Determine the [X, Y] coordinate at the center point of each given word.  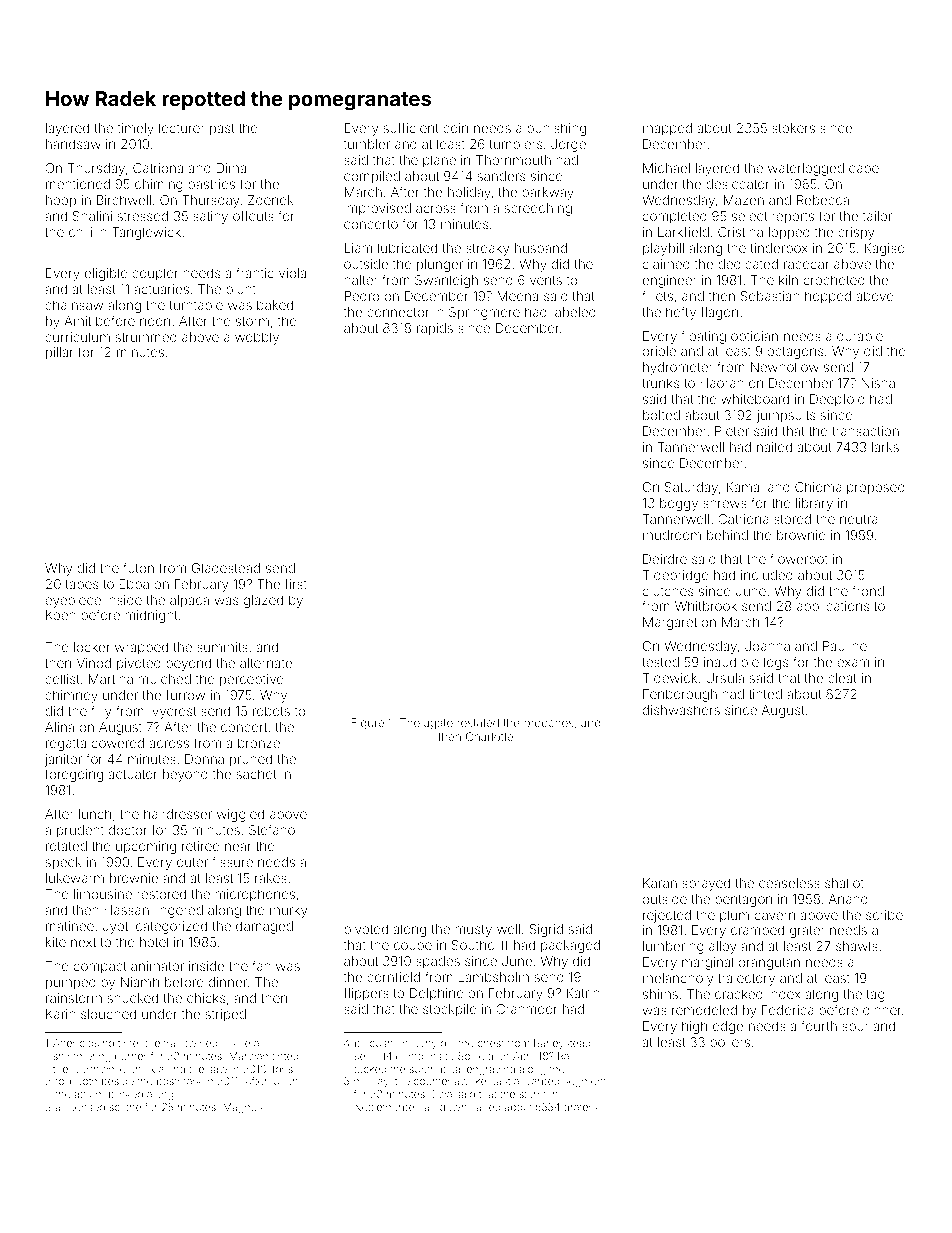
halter [361, 280]
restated [478, 722]
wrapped [141, 648]
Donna [204, 759]
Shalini [92, 216]
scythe [125, 1108]
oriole [659, 351]
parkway [548, 193]
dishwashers [681, 710]
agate [438, 724]
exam [853, 663]
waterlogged [806, 169]
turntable [196, 305]
